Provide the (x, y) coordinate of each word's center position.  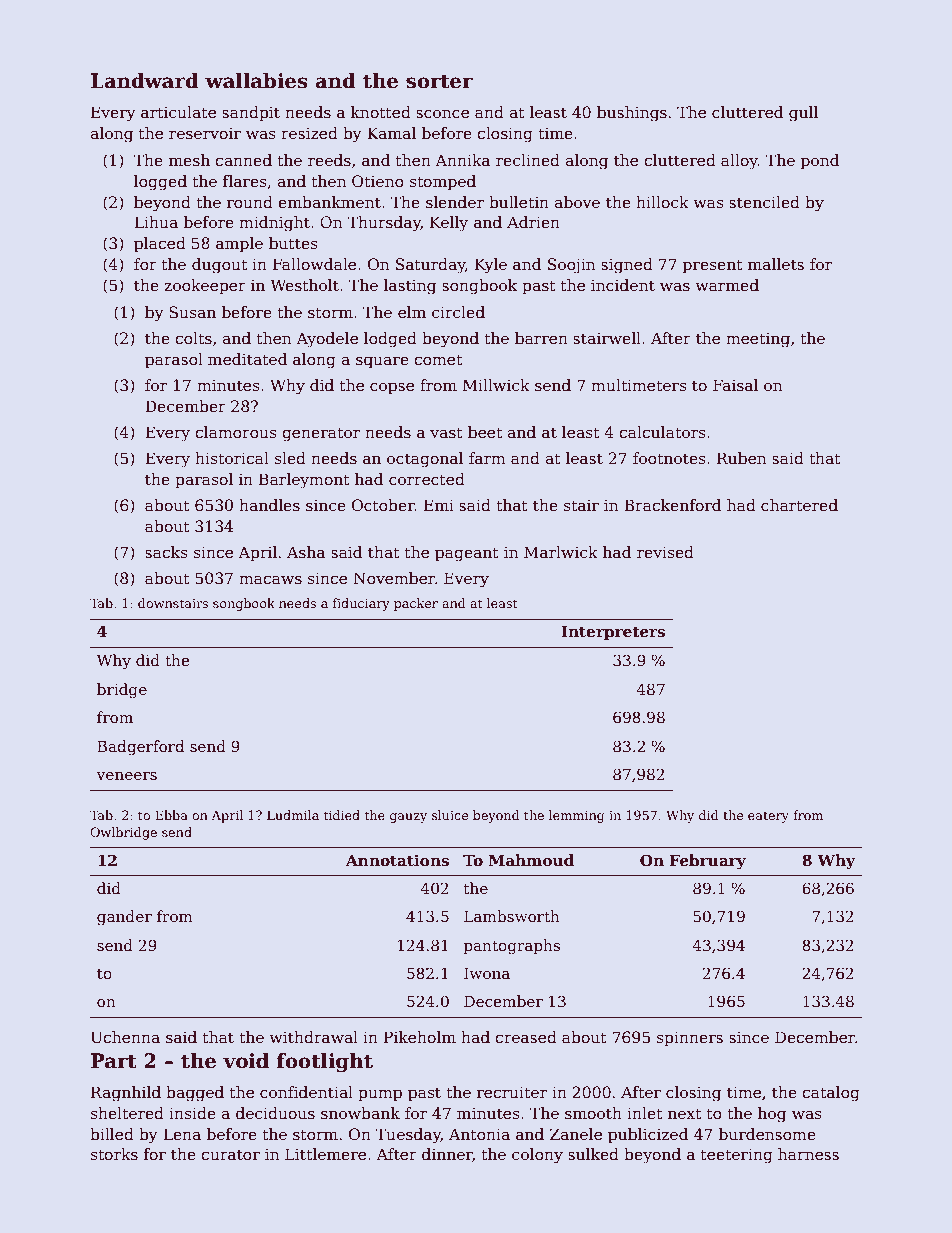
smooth (593, 1113)
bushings (632, 114)
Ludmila (293, 815)
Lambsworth (512, 916)
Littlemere (325, 1154)
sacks (166, 552)
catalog (831, 1094)
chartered (799, 505)
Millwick (496, 385)
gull (803, 114)
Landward (145, 81)
